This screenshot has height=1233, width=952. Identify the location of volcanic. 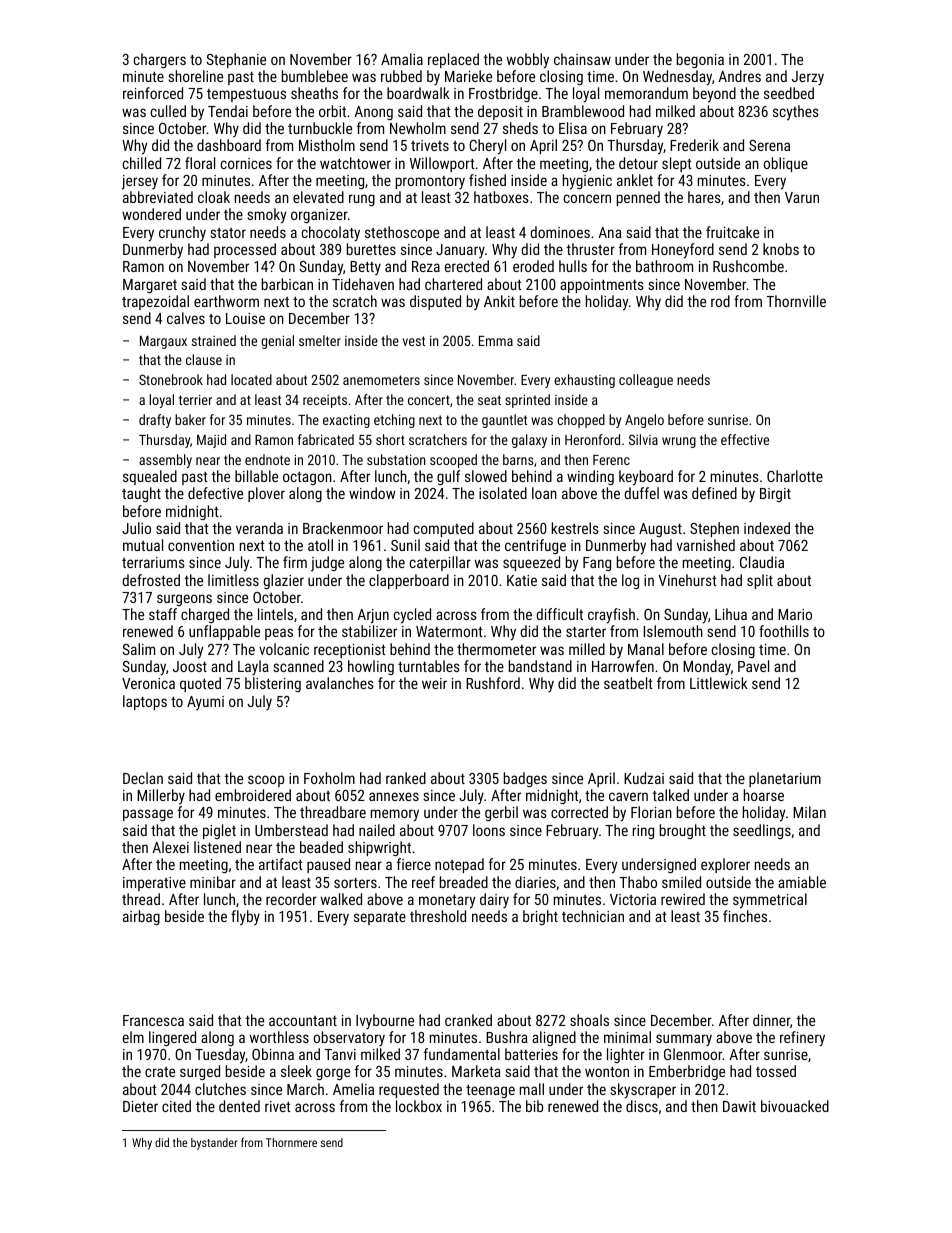
(284, 649).
